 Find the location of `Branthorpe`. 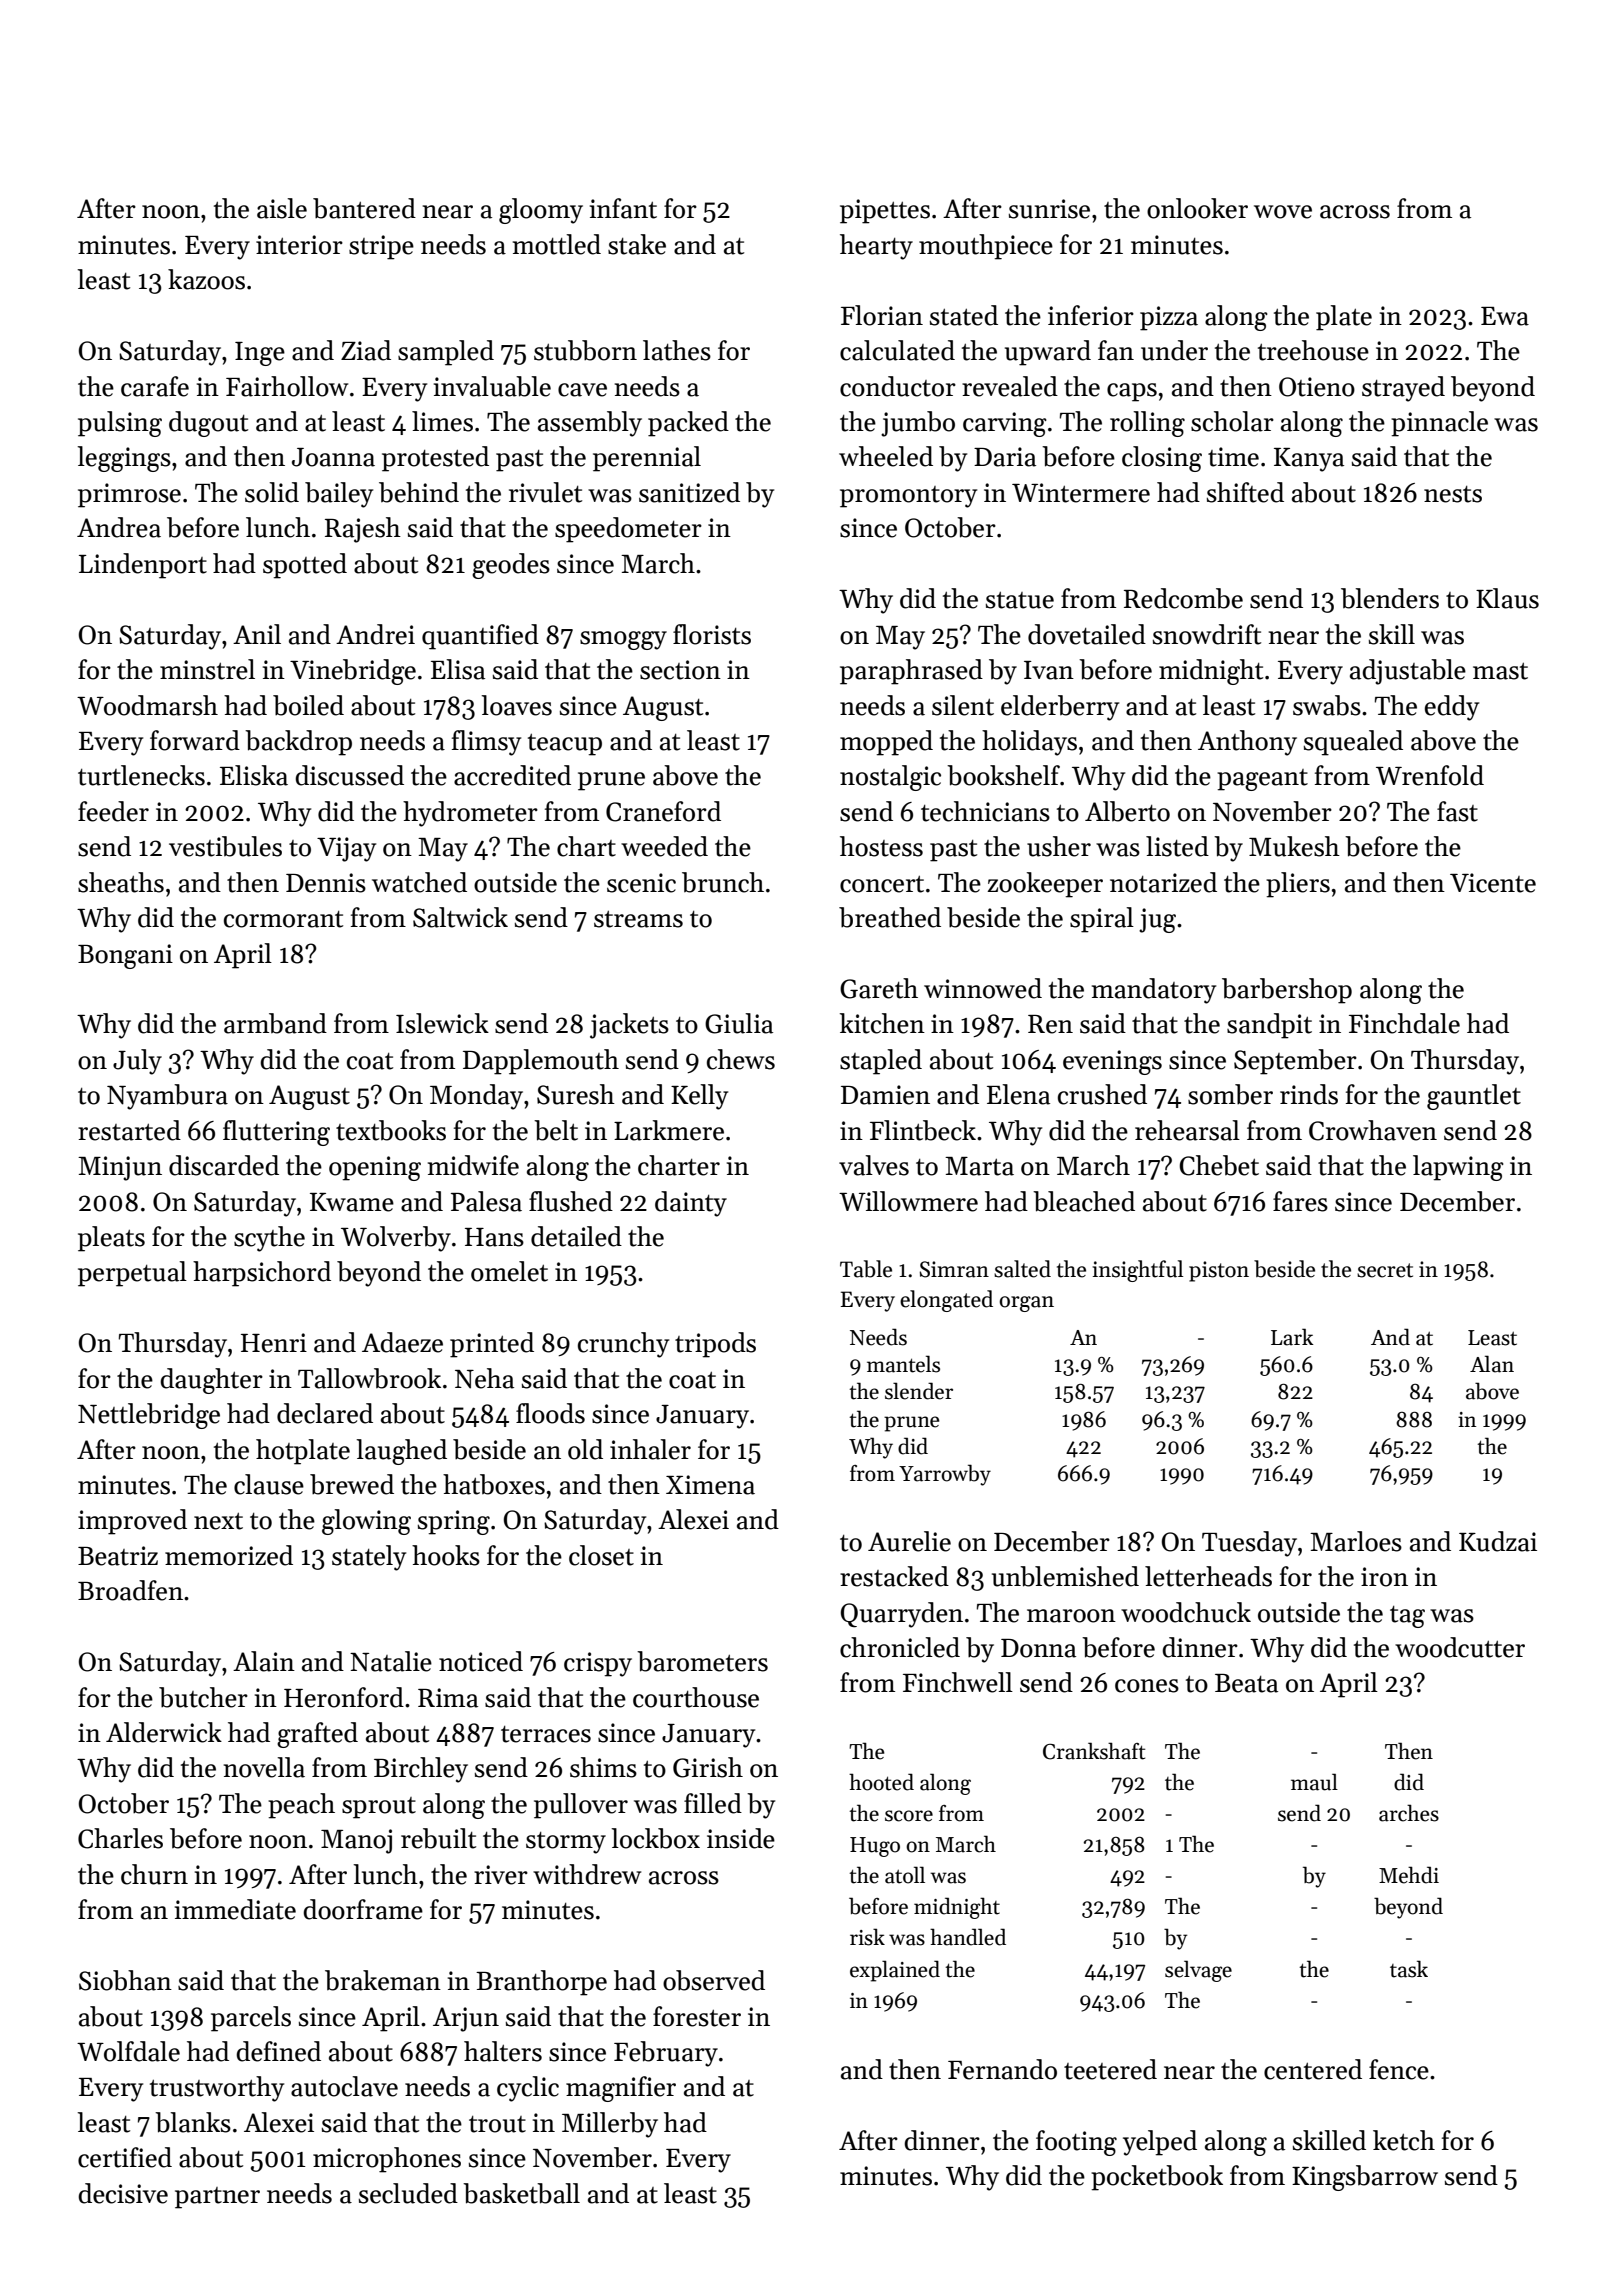

Branthorpe is located at coordinates (541, 1983).
